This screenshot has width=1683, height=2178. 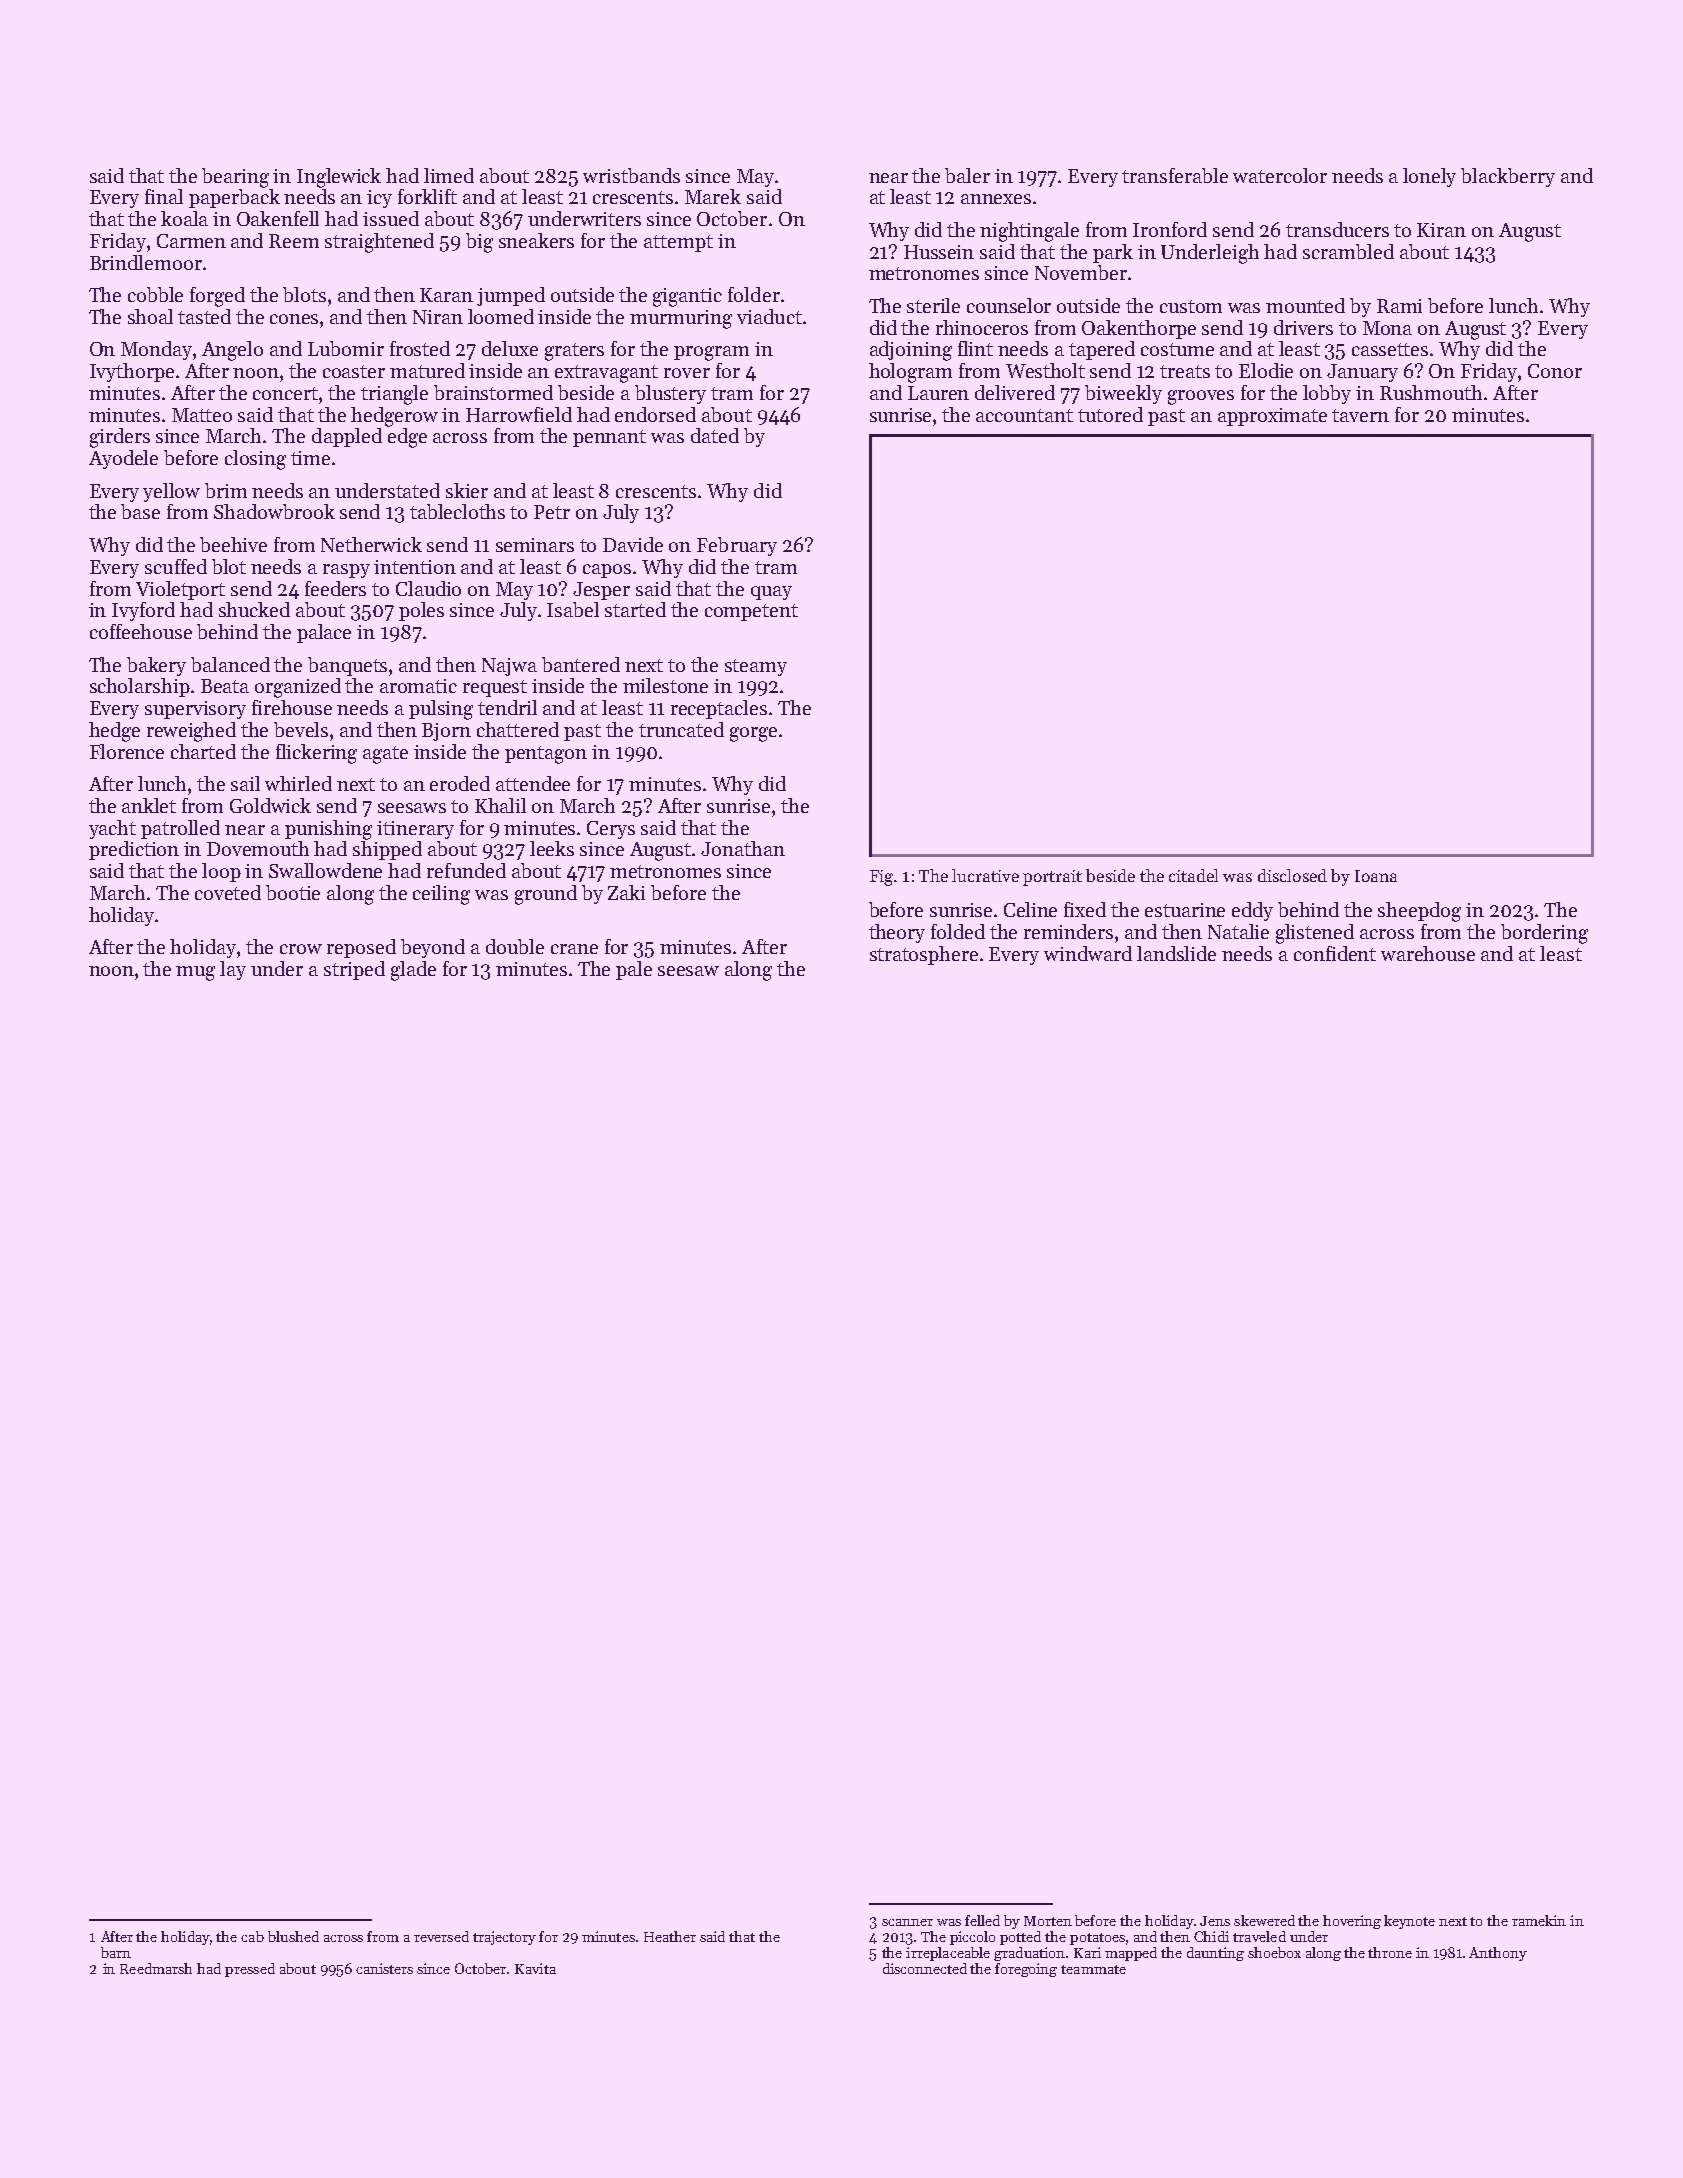 What do you see at coordinates (939, 252) in the screenshot?
I see `Hussein` at bounding box center [939, 252].
